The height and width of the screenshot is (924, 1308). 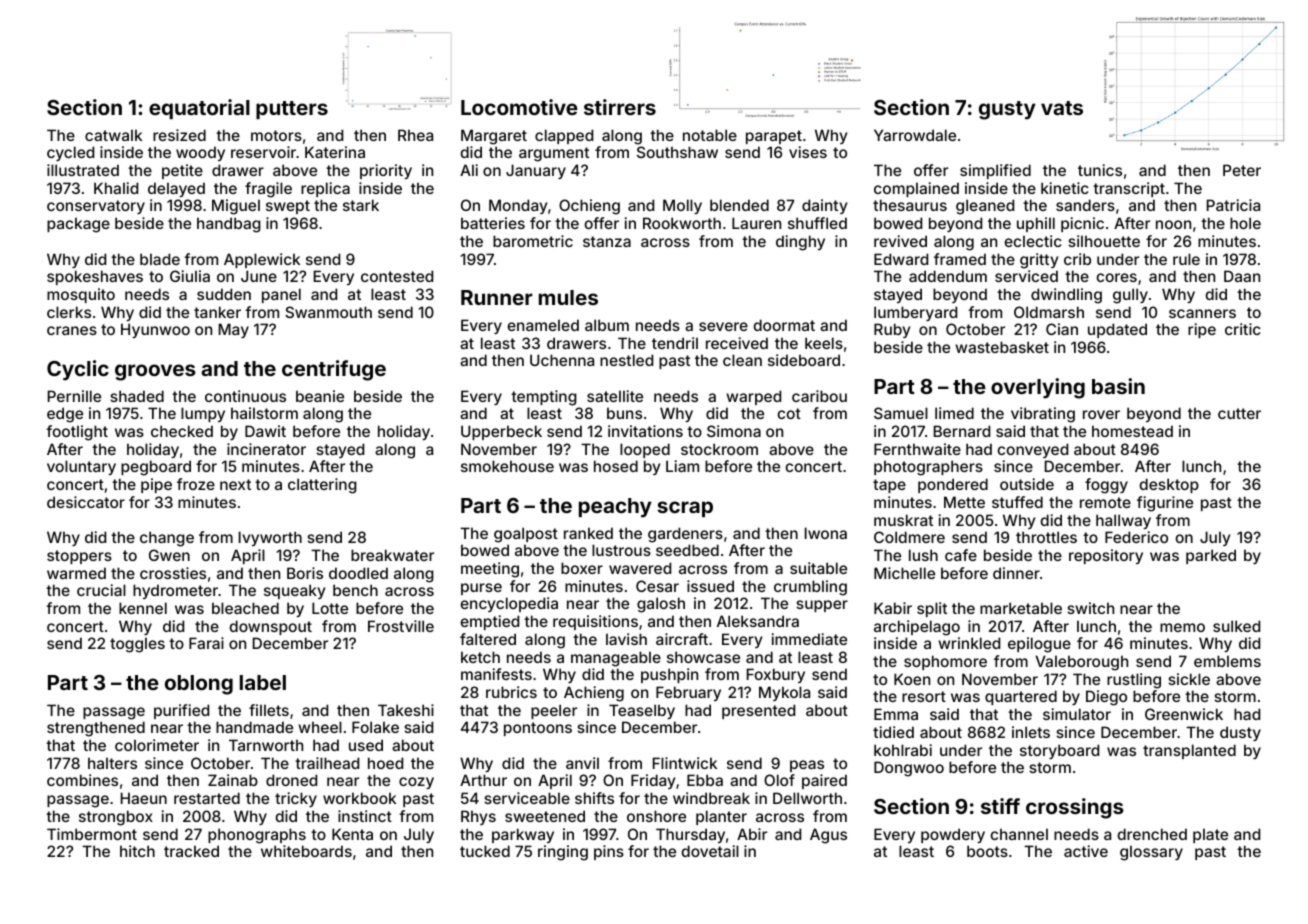 I want to click on oblong, so click(x=199, y=685).
